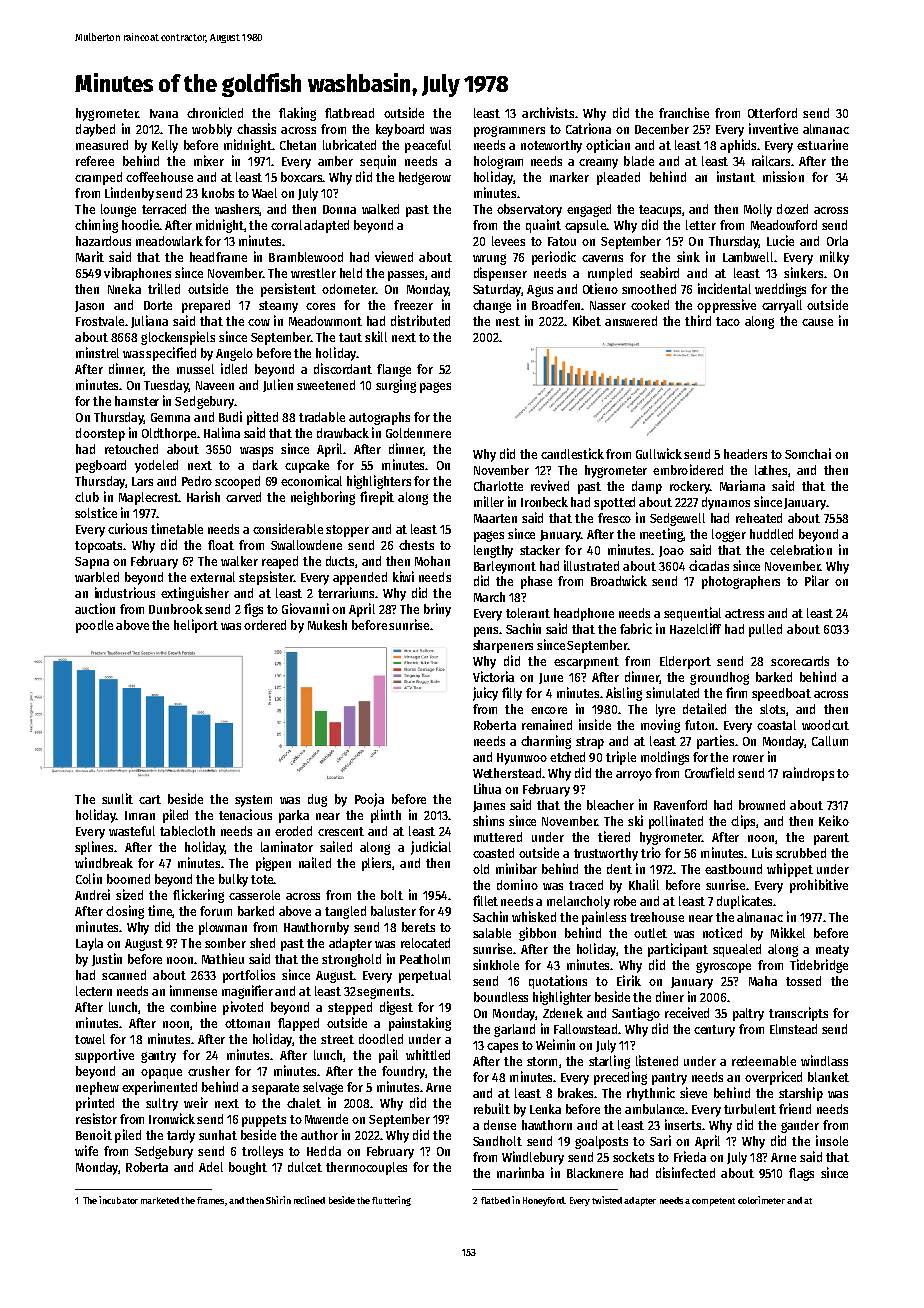 The image size is (924, 1308). Describe the element at coordinates (223, 958) in the page. I see `Mathieu` at that location.
